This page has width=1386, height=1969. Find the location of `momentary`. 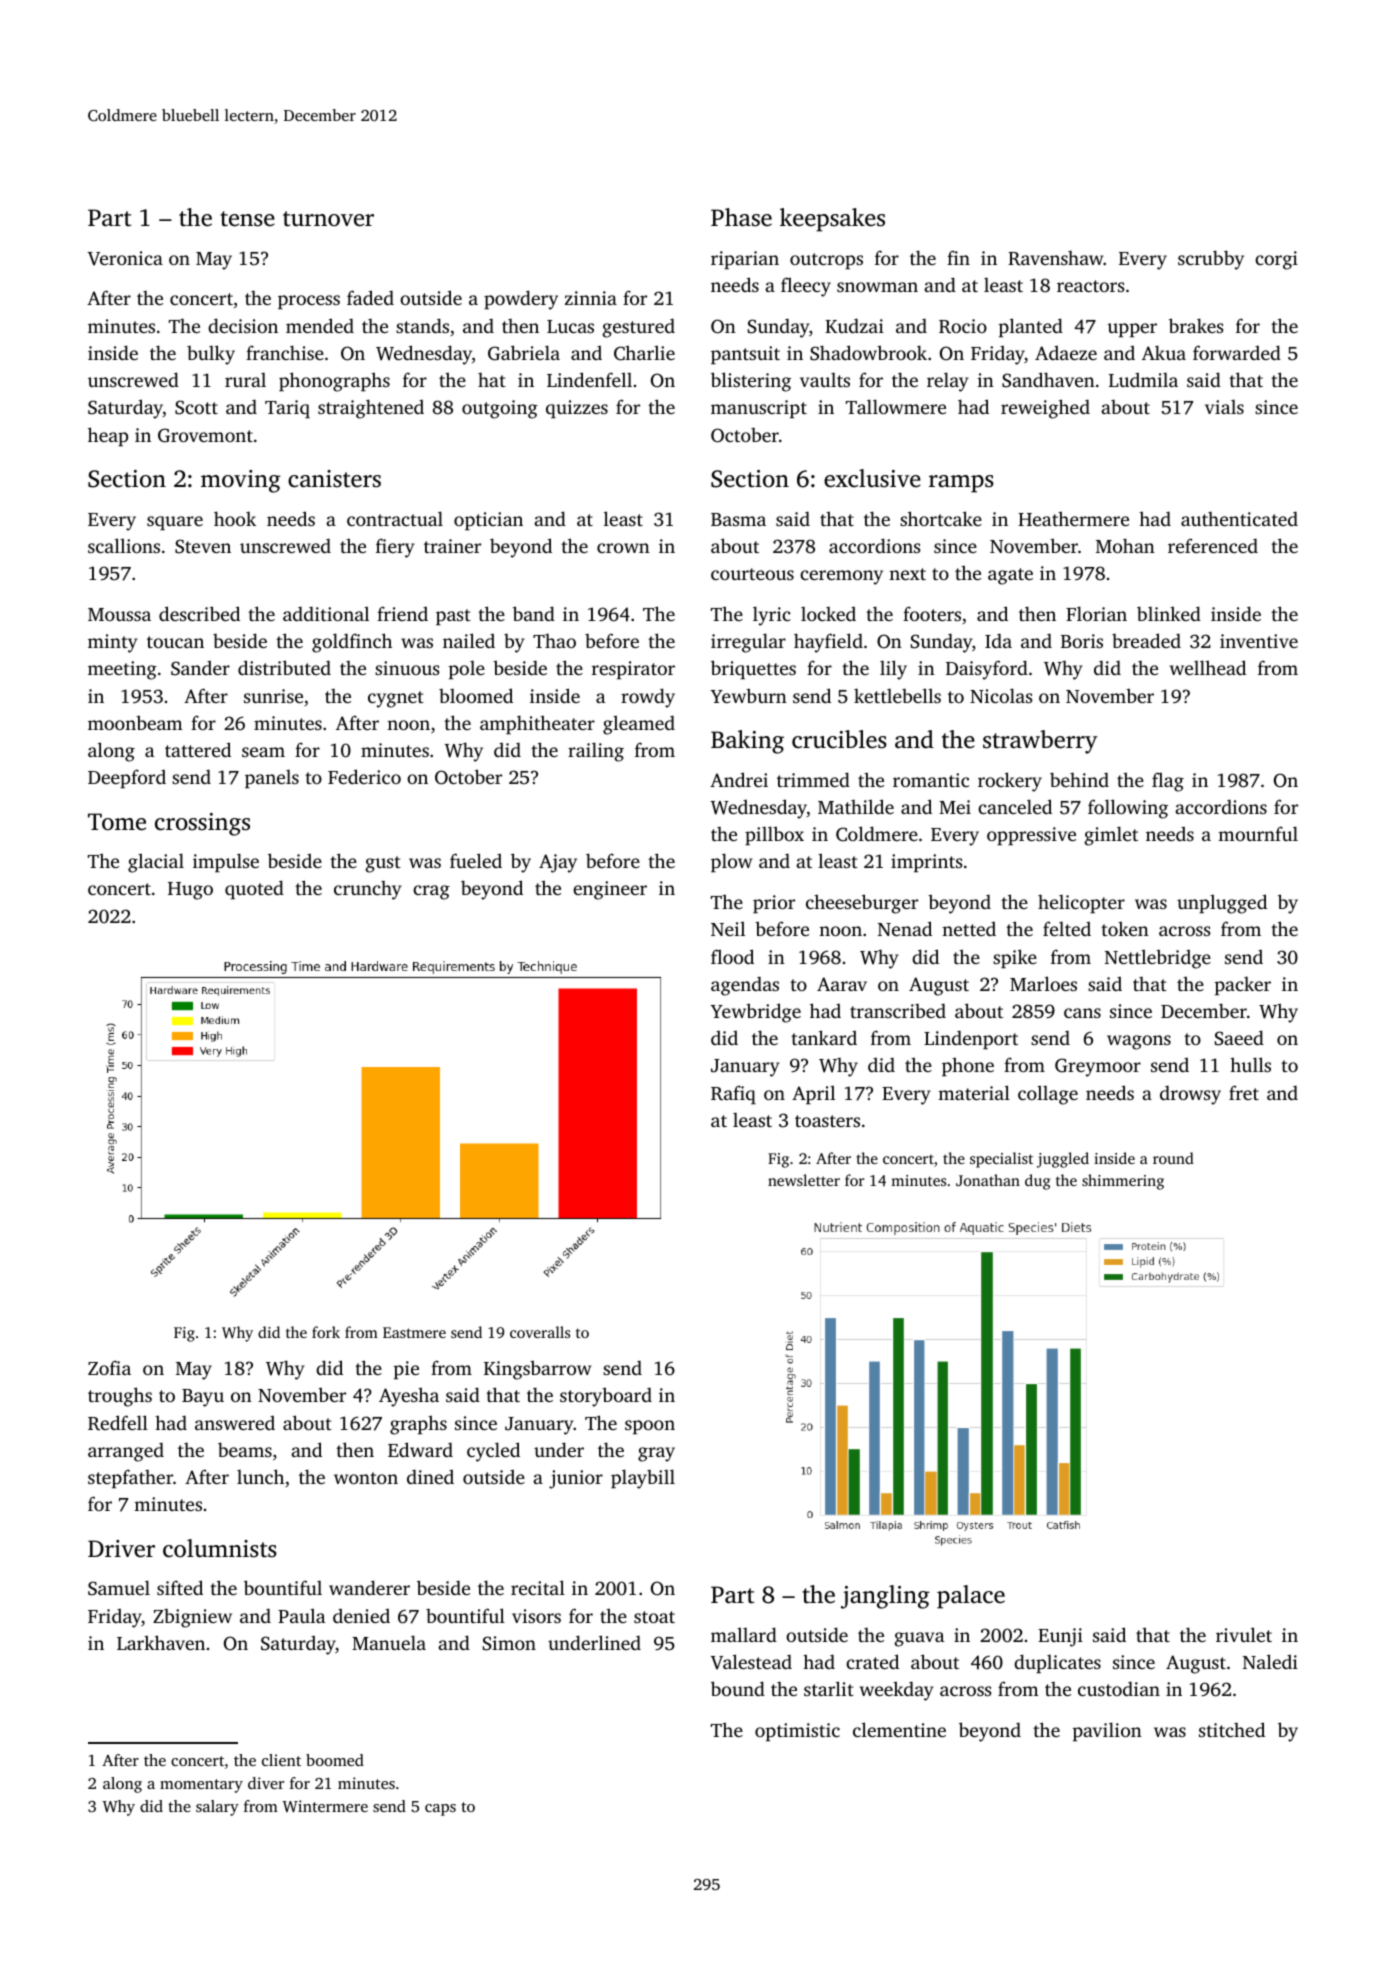

momentary is located at coordinates (201, 1786).
